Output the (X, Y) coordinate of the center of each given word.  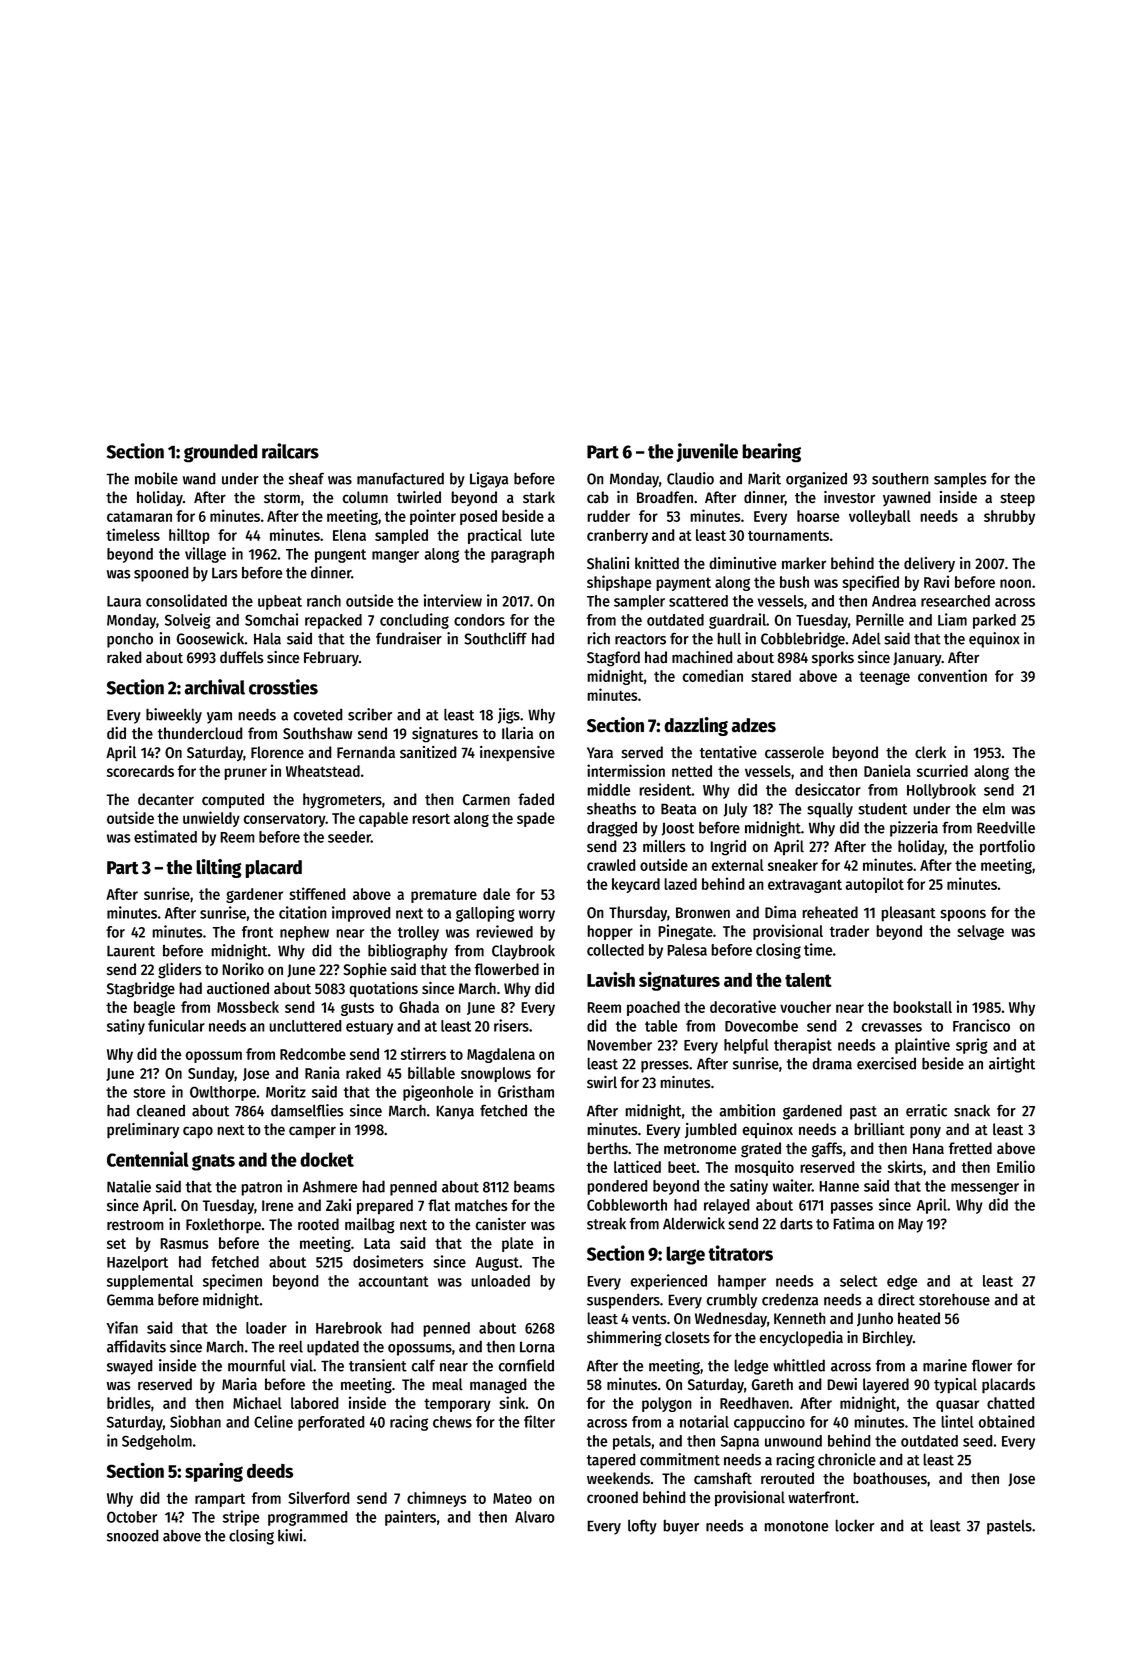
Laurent (131, 951)
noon (1015, 583)
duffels (242, 657)
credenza (790, 1299)
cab (598, 497)
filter (539, 1421)
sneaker (793, 865)
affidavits (136, 1346)
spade (536, 819)
